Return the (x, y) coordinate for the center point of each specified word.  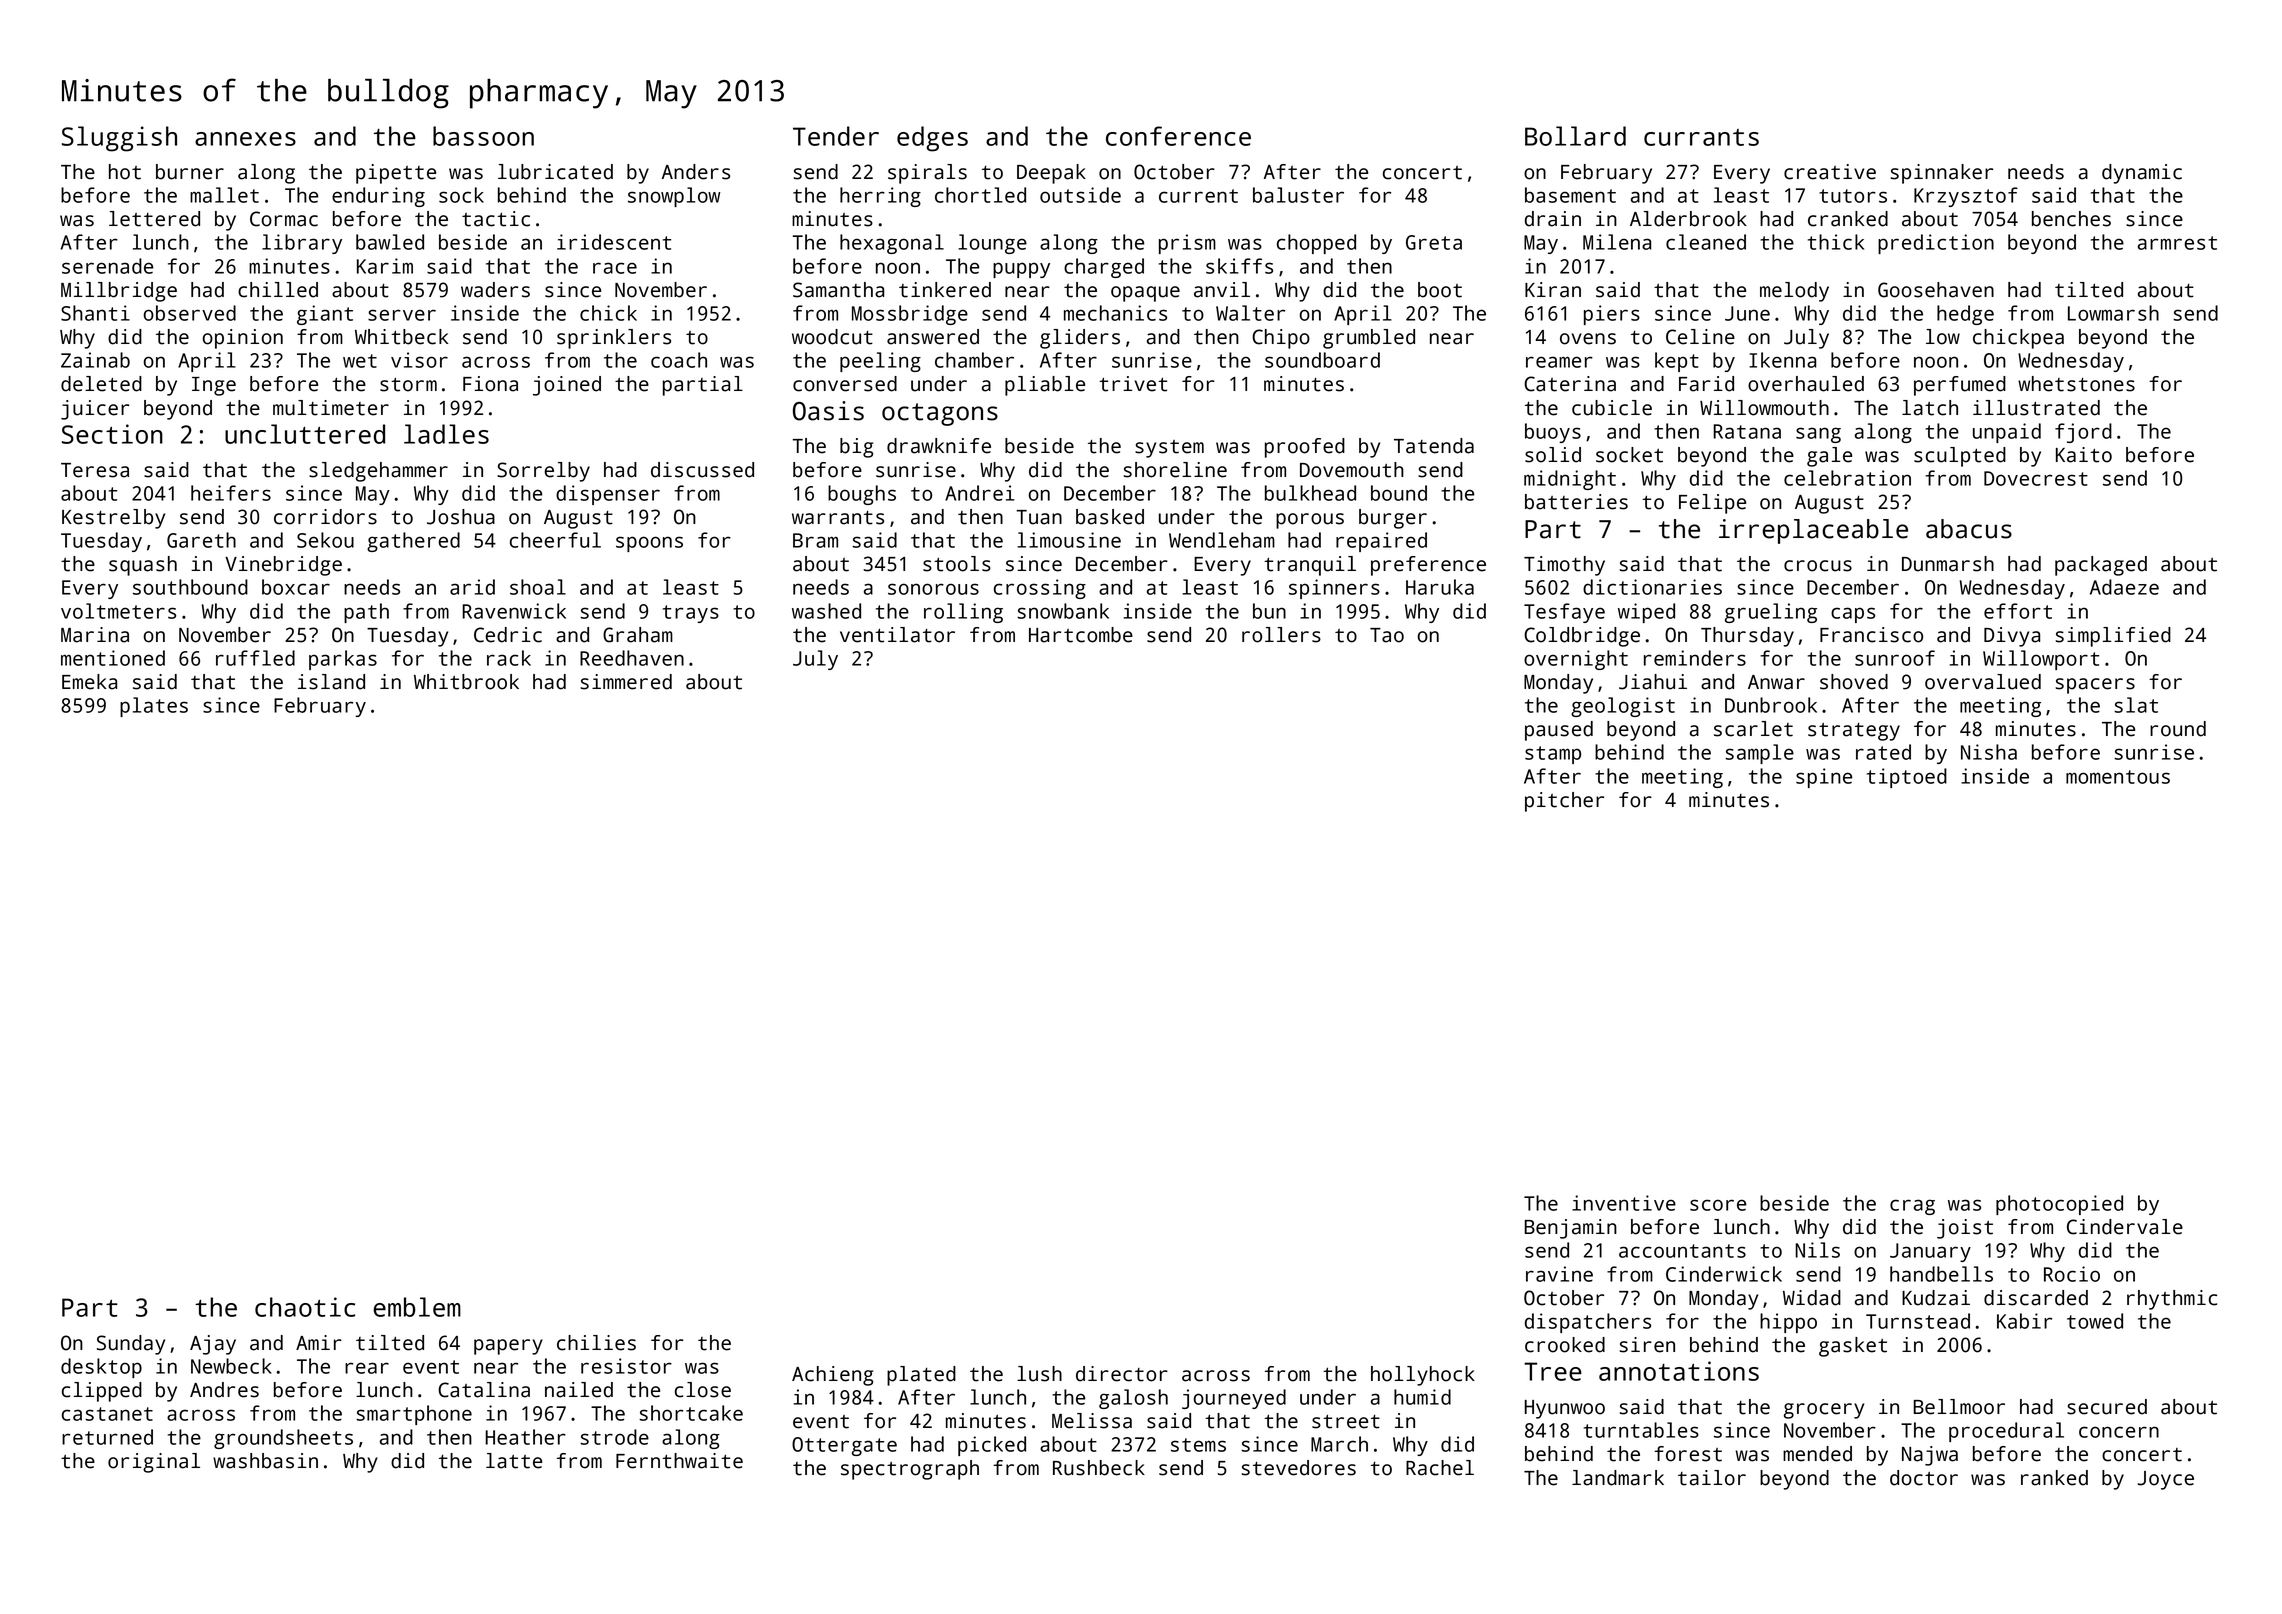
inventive (1624, 1203)
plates (154, 707)
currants (1701, 137)
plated (921, 1376)
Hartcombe (1081, 635)
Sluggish (119, 139)
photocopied (2059, 1205)
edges (932, 139)
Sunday (131, 1345)
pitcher (1564, 802)
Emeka (89, 682)
